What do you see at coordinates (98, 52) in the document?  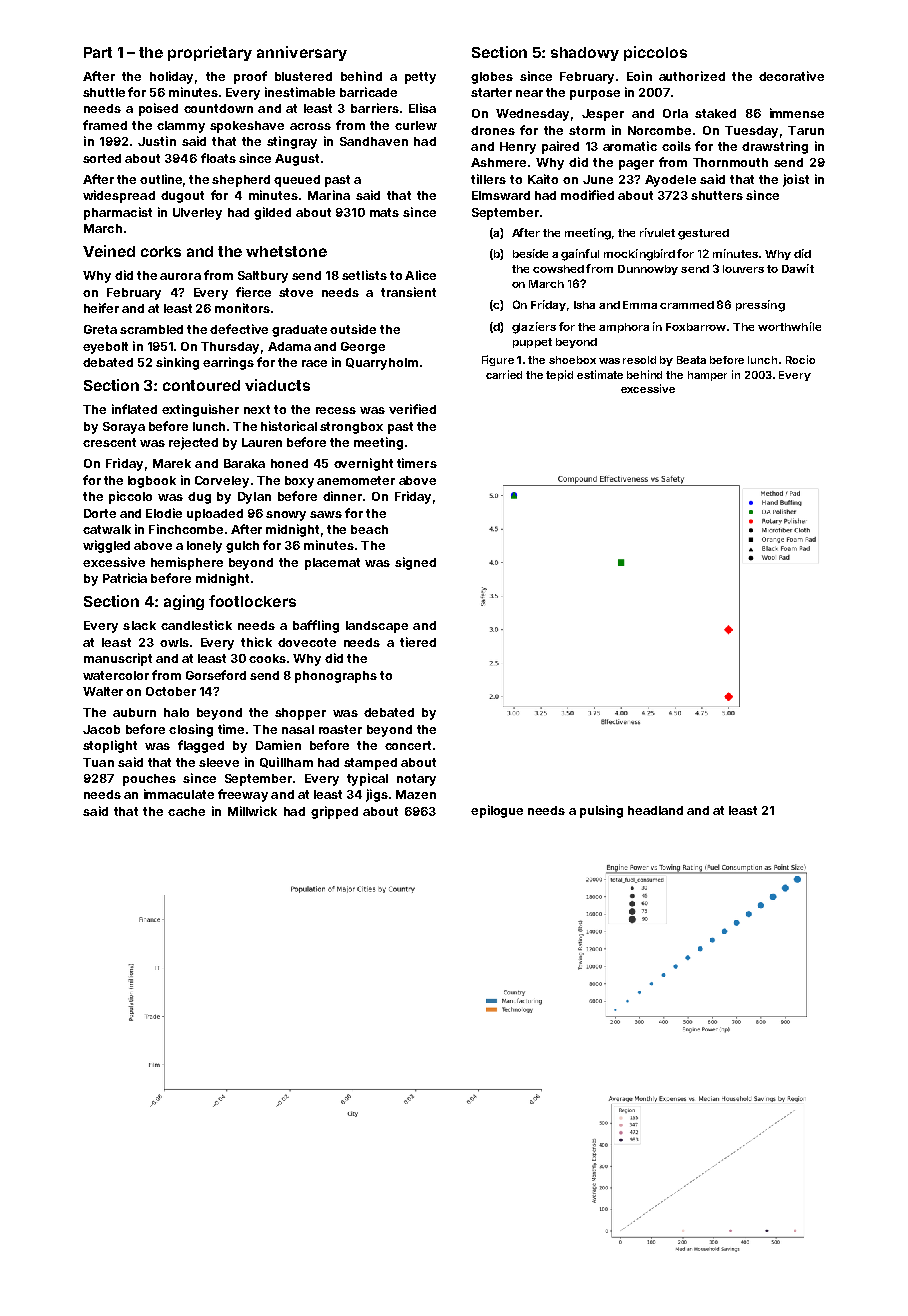 I see `Part` at bounding box center [98, 52].
